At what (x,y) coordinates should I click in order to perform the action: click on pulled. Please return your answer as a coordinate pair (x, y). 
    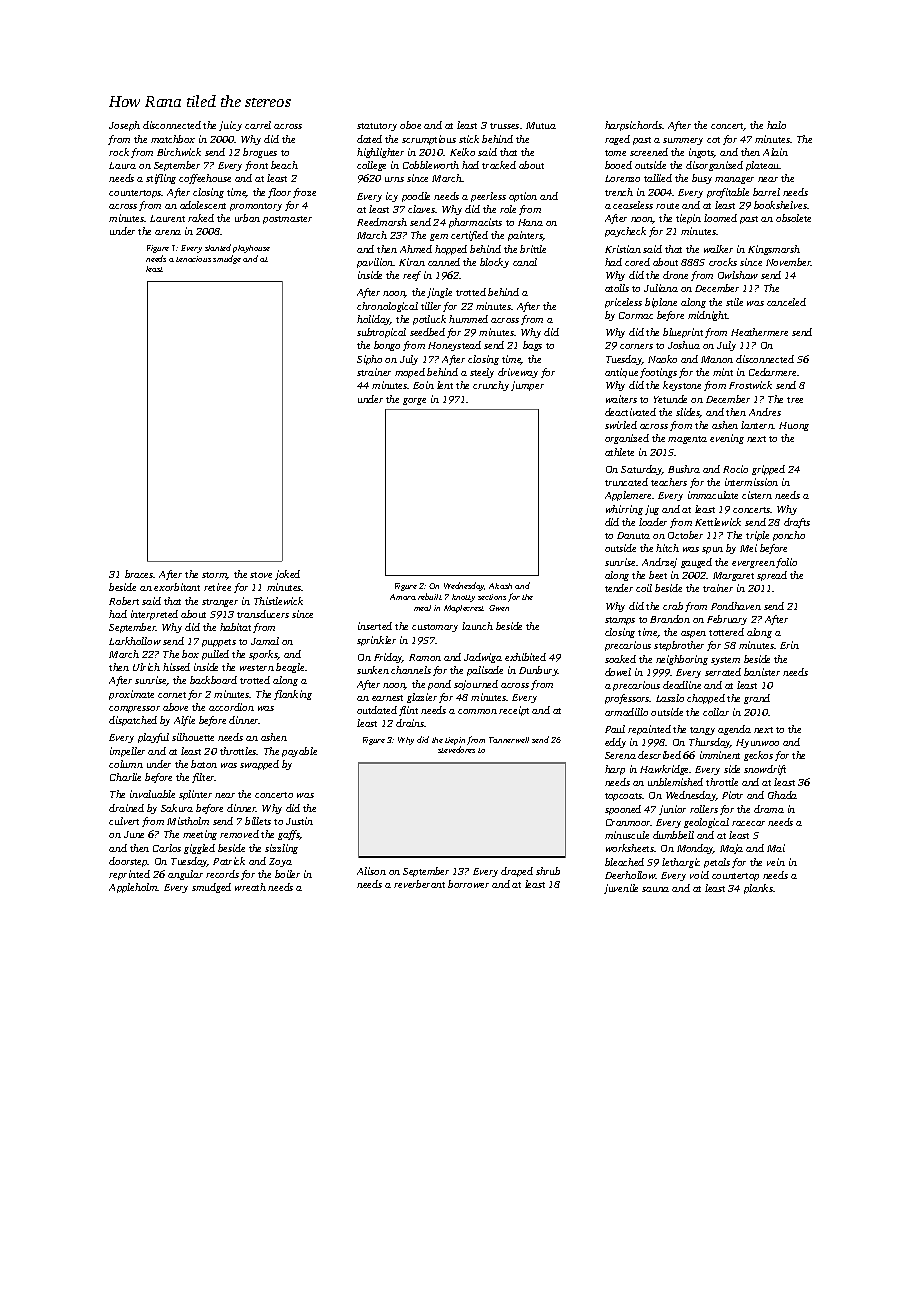
    Looking at the image, I should click on (215, 655).
